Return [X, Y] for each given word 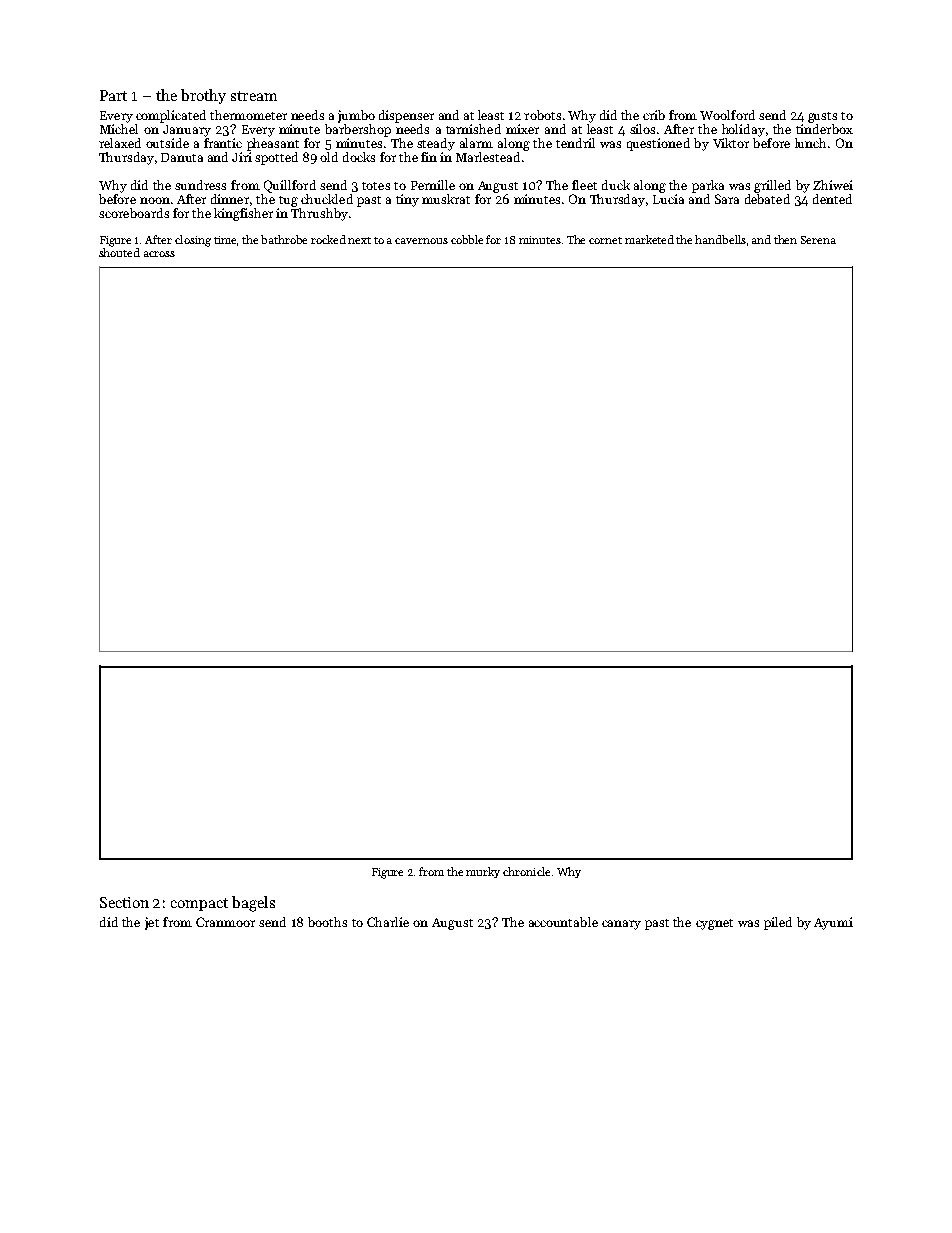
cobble [467, 239]
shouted [119, 252]
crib [654, 115]
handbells [720, 239]
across [159, 254]
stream [254, 96]
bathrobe [284, 239]
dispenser [406, 116]
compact [199, 904]
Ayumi [833, 923]
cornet [605, 240]
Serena [818, 240]
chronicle [526, 871]
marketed [649, 239]
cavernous [421, 241]
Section [124, 902]
